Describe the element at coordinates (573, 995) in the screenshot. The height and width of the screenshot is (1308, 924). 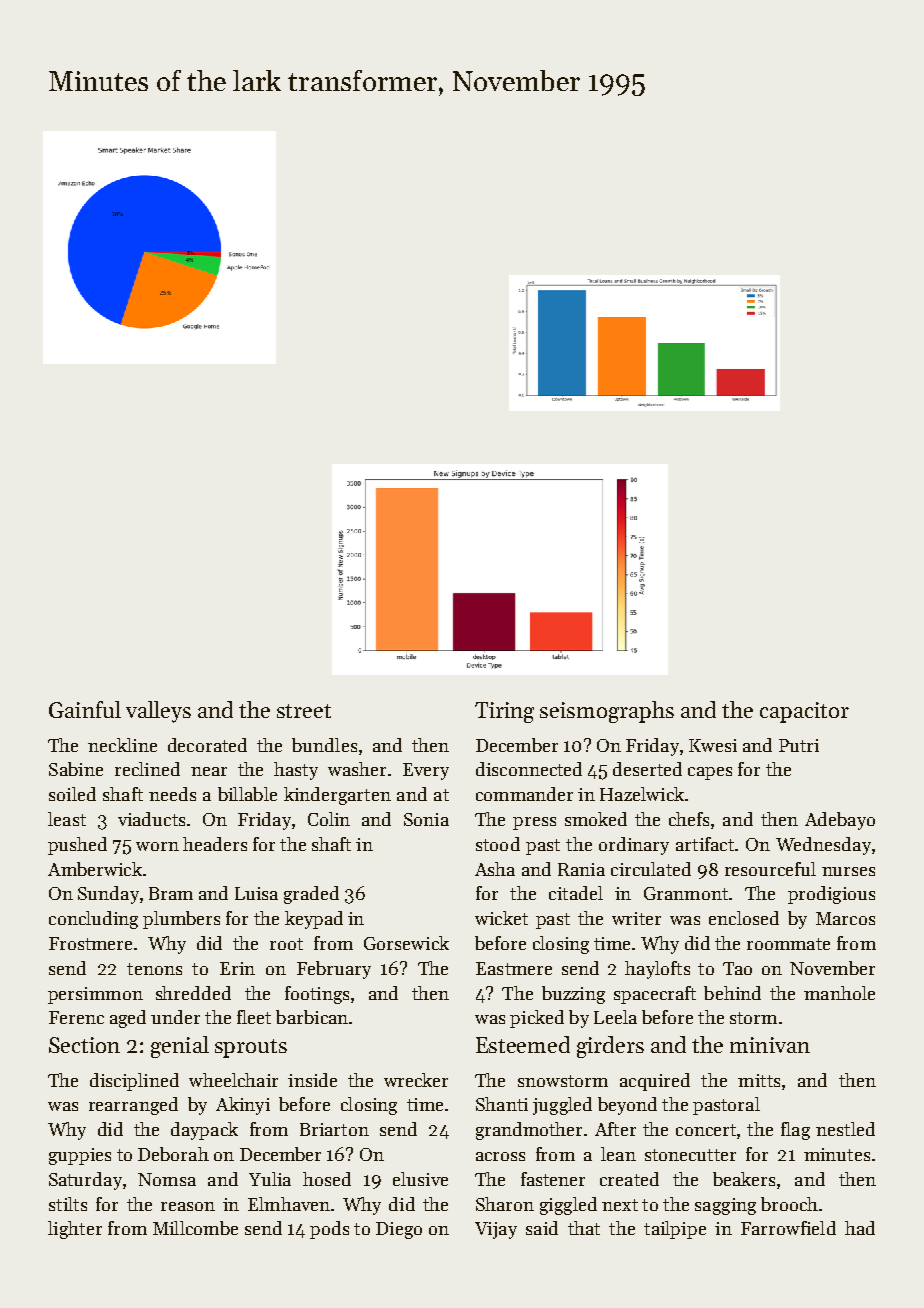
I see `buzzing` at that location.
